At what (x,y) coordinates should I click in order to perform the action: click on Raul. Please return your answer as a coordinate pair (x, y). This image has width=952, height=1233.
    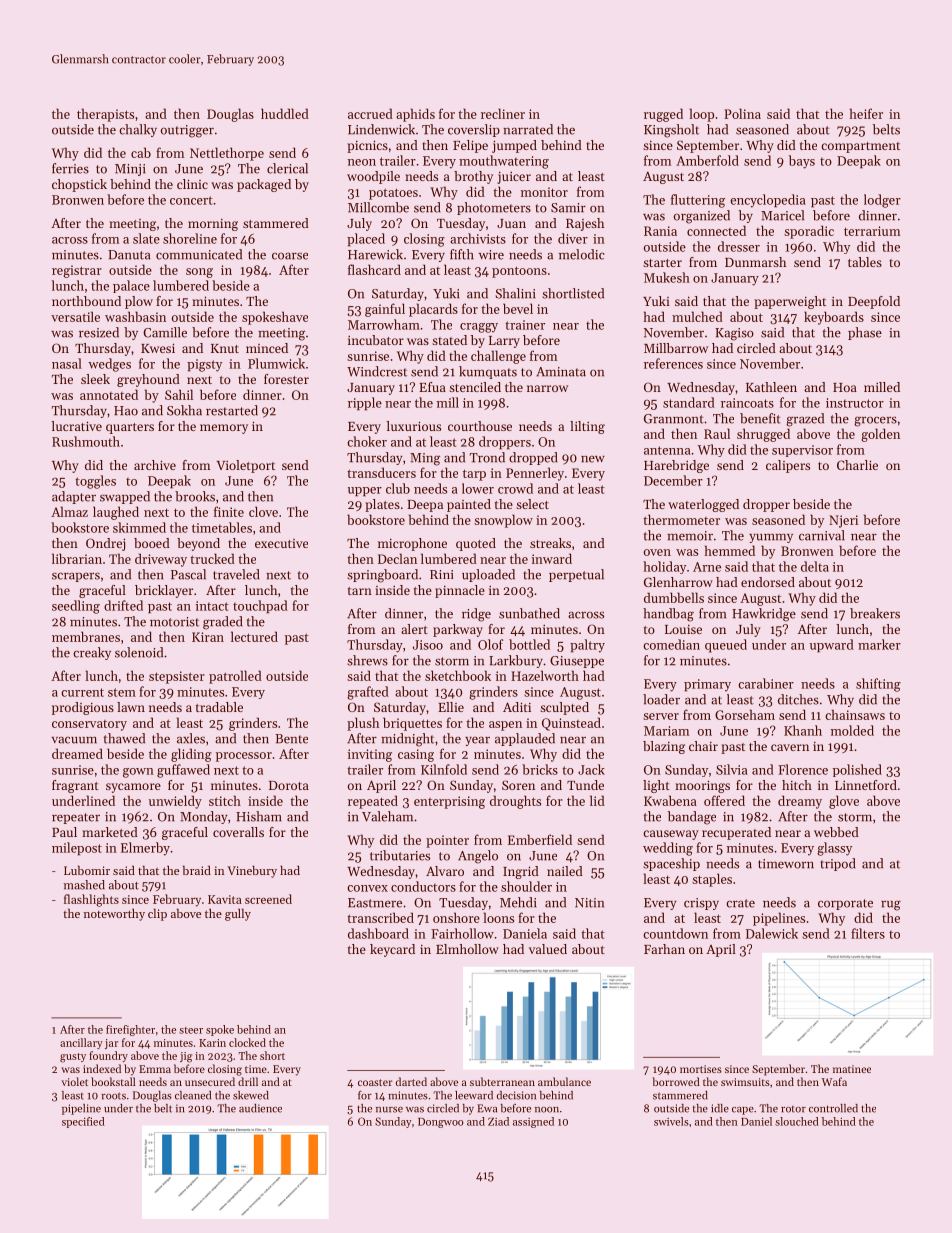
    Looking at the image, I should click on (717, 433).
